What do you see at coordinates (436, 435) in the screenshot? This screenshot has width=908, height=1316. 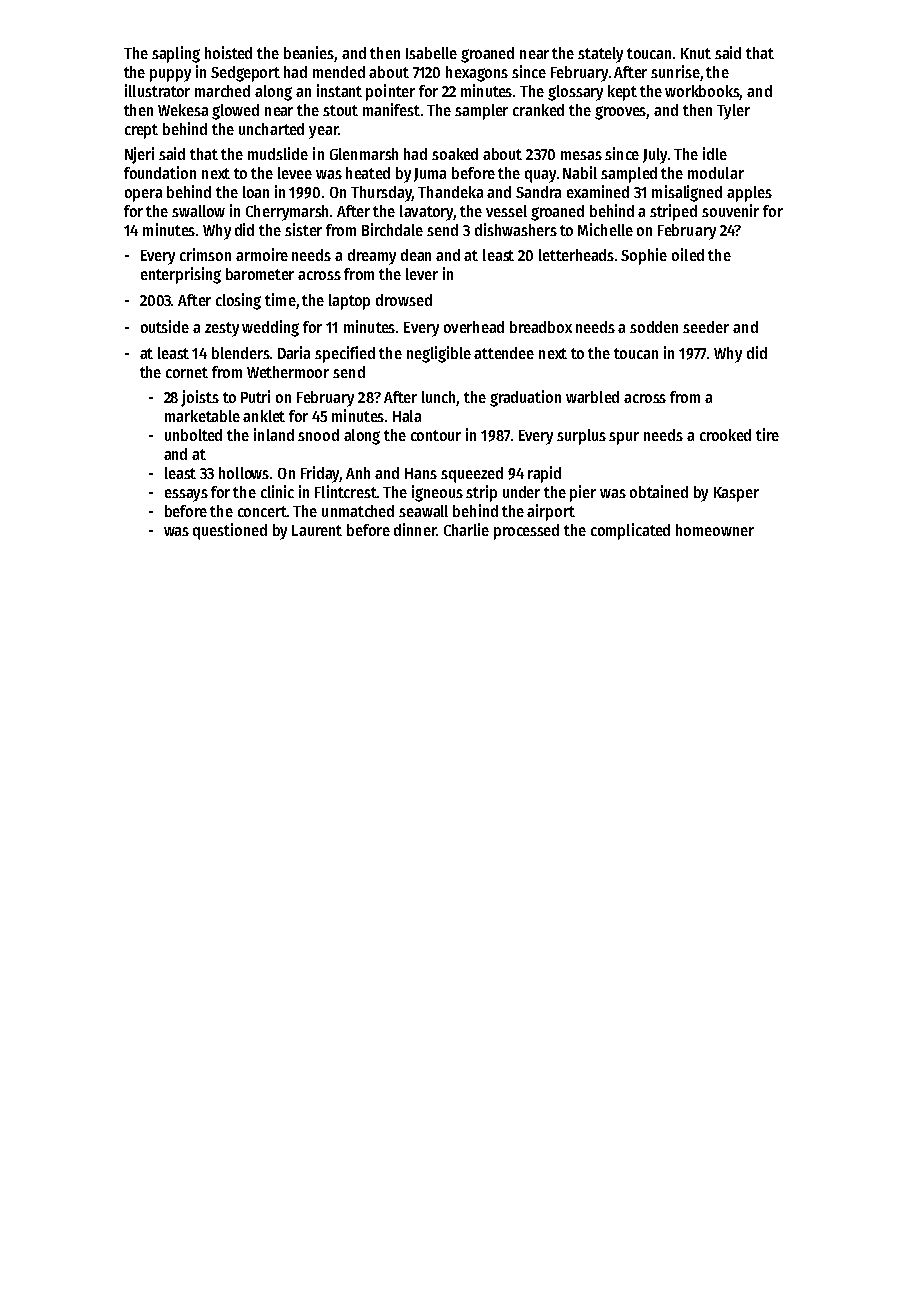 I see `contour` at bounding box center [436, 435].
